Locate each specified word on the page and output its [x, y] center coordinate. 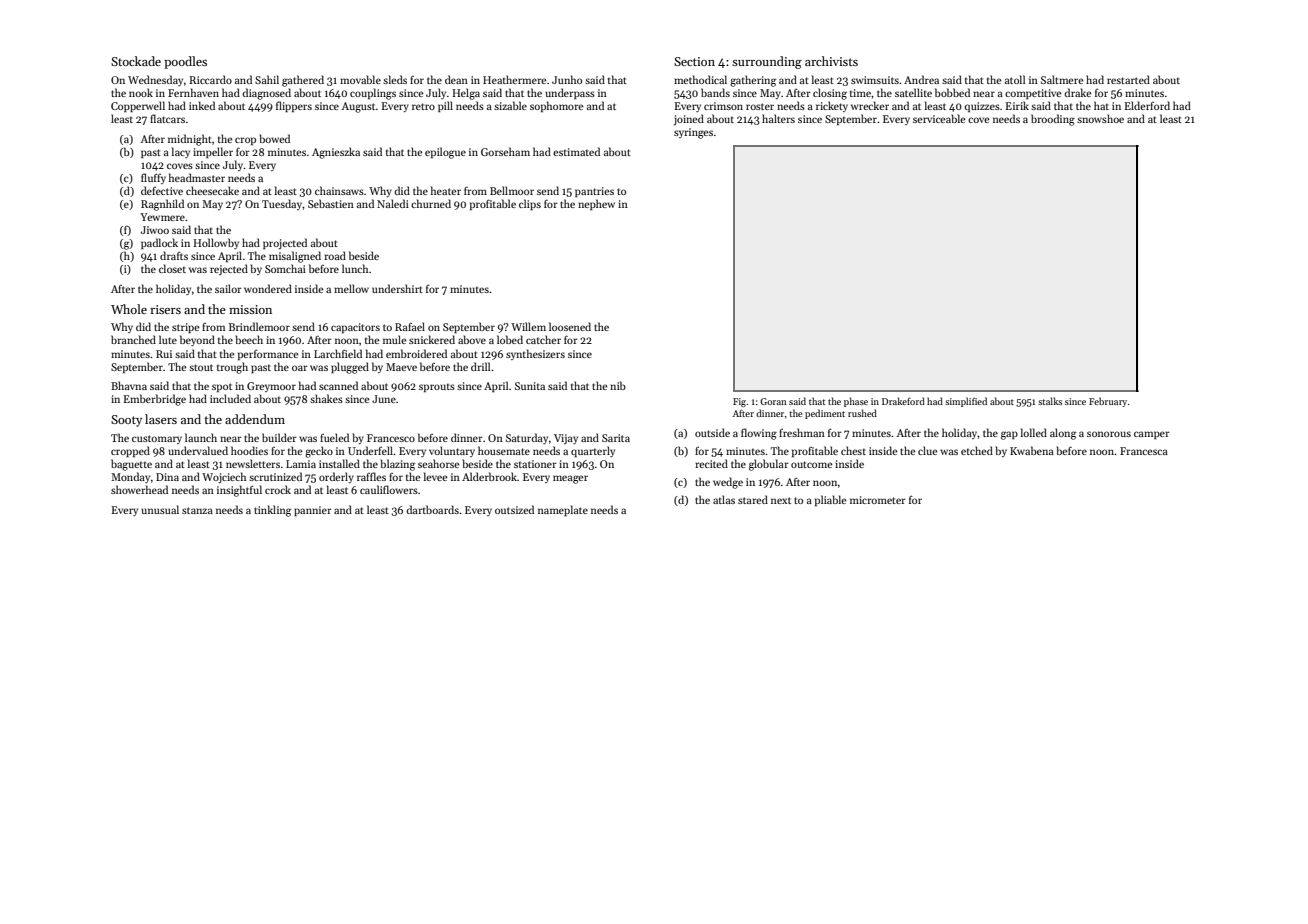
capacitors [355, 328]
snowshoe [1100, 118]
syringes [693, 133]
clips [530, 204]
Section [694, 61]
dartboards [432, 509]
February [1108, 402]
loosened [570, 326]
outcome [811, 464]
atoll [1015, 79]
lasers [161, 419]
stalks [1050, 401]
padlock [159, 243]
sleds [395, 79]
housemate [504, 450]
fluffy [153, 178]
